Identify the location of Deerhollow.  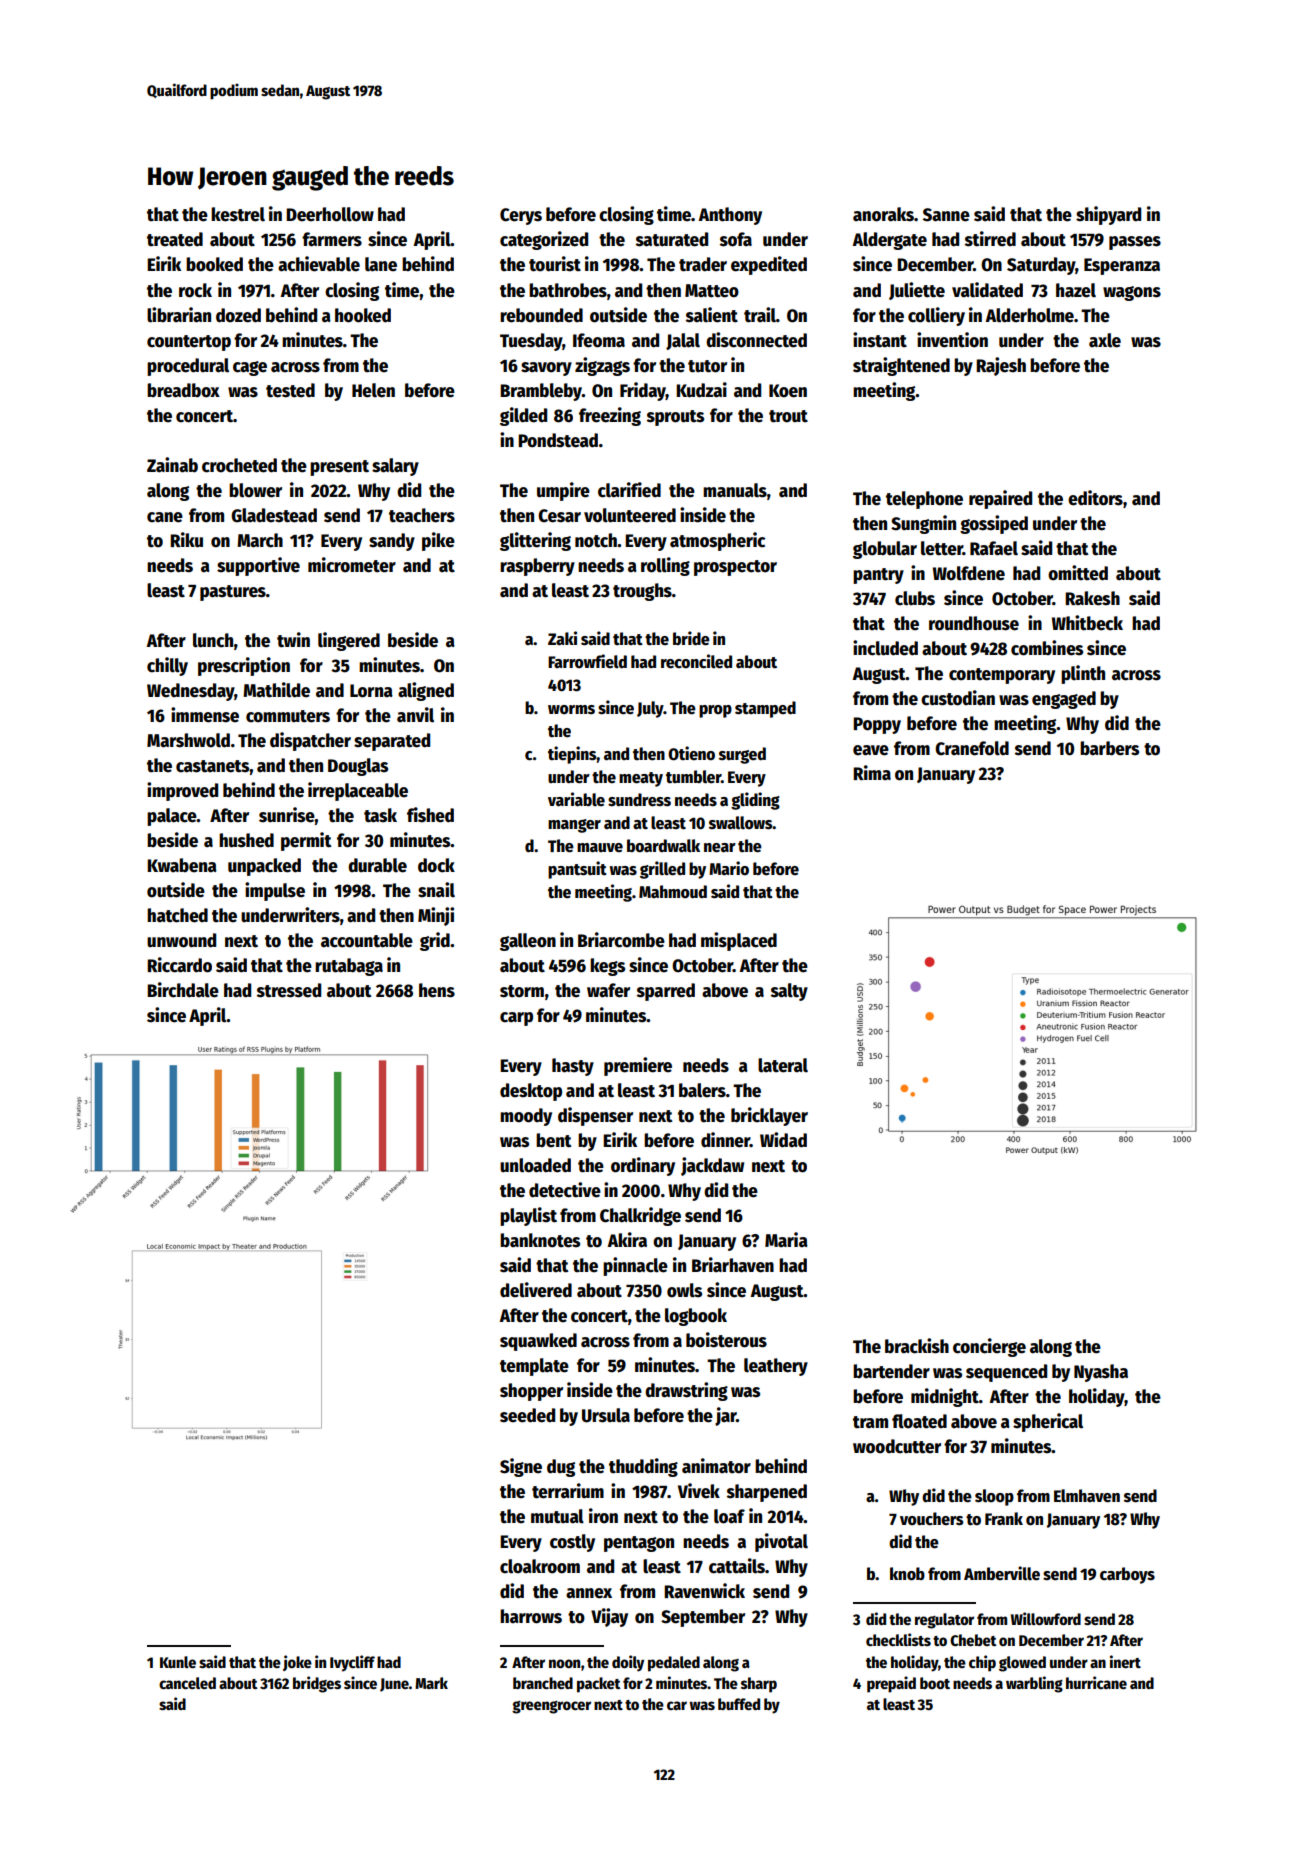
(330, 214).
